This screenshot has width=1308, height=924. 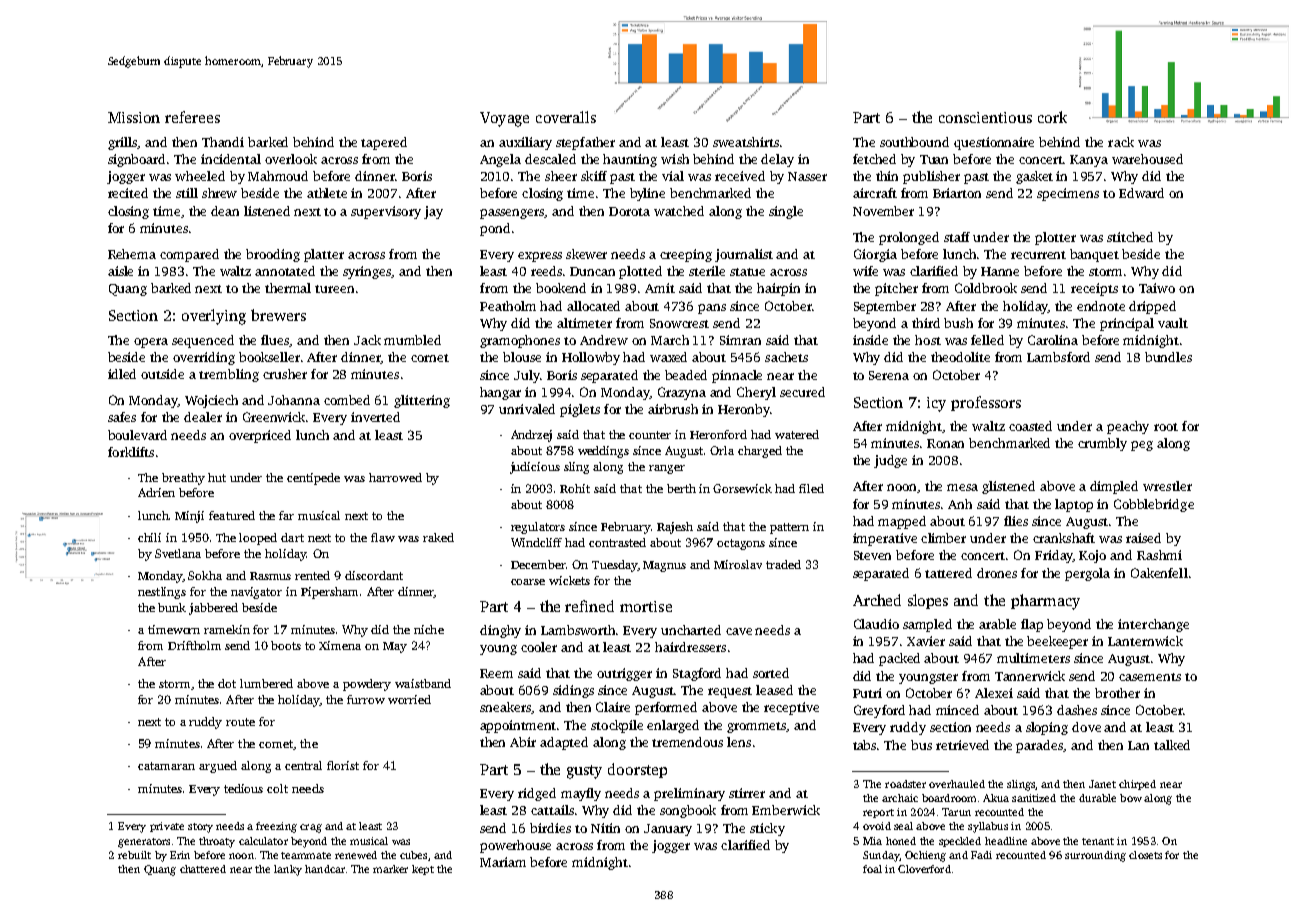 What do you see at coordinates (646, 606) in the screenshot?
I see `mortise` at bounding box center [646, 606].
